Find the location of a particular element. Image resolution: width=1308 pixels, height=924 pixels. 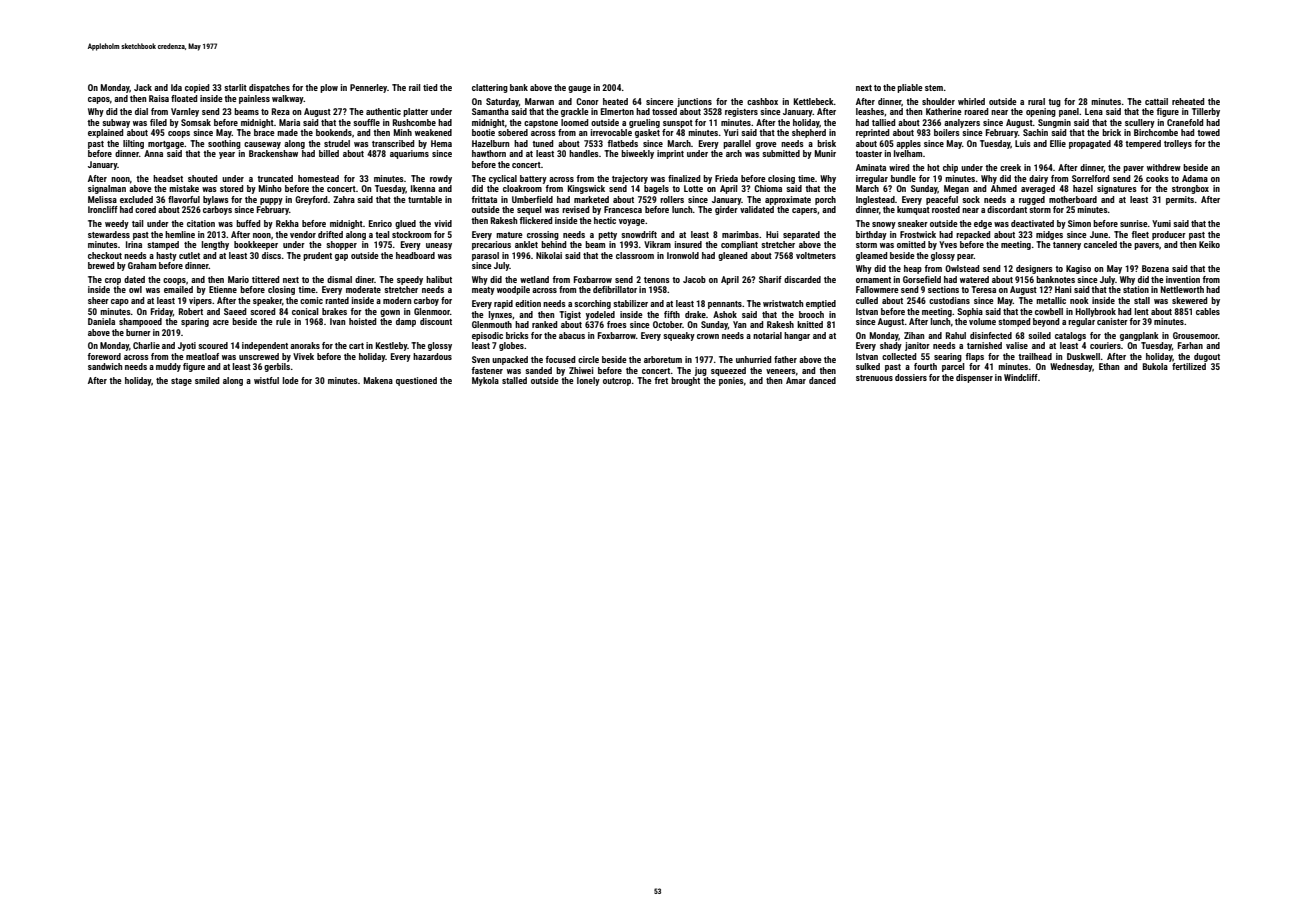

Owlstead is located at coordinates (962, 268).
